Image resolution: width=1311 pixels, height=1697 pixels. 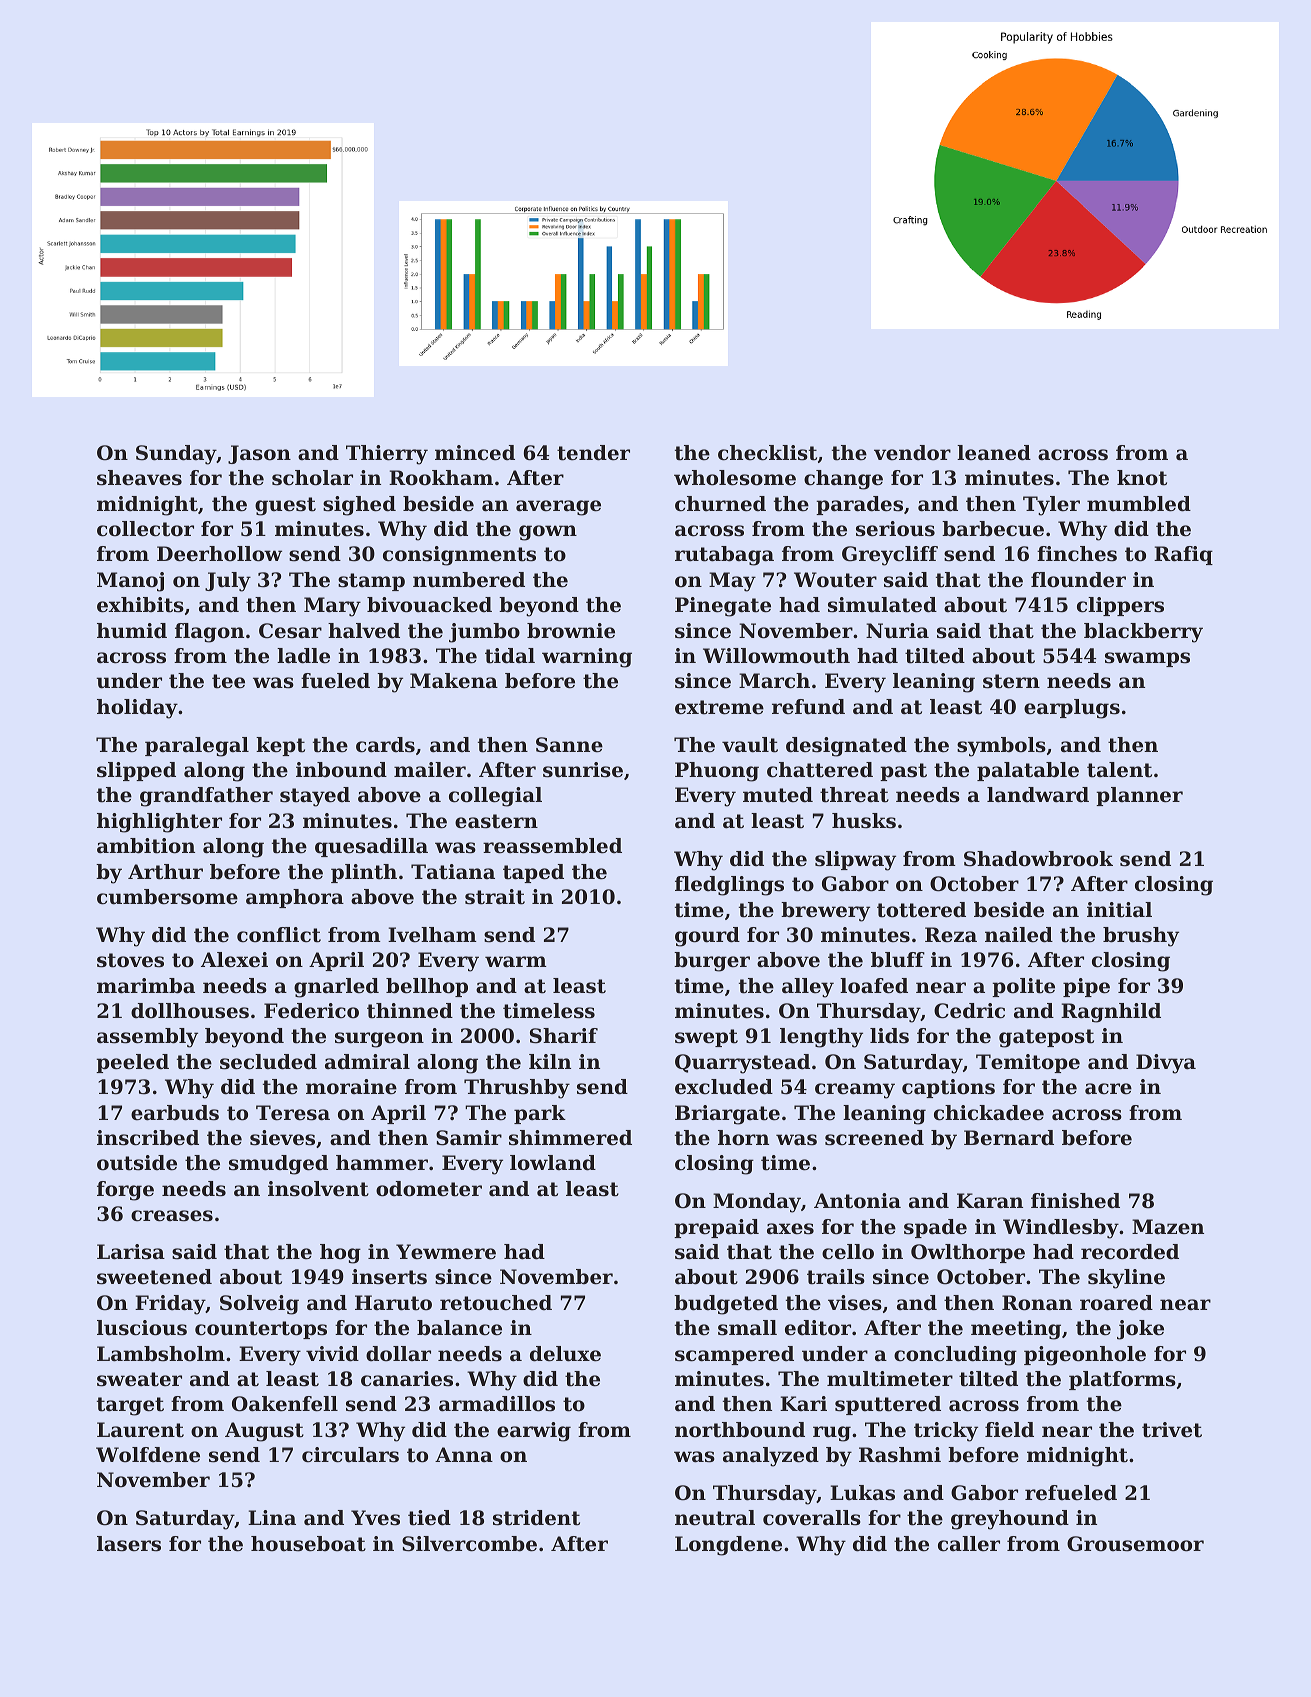 I want to click on assembly, so click(x=147, y=1038).
